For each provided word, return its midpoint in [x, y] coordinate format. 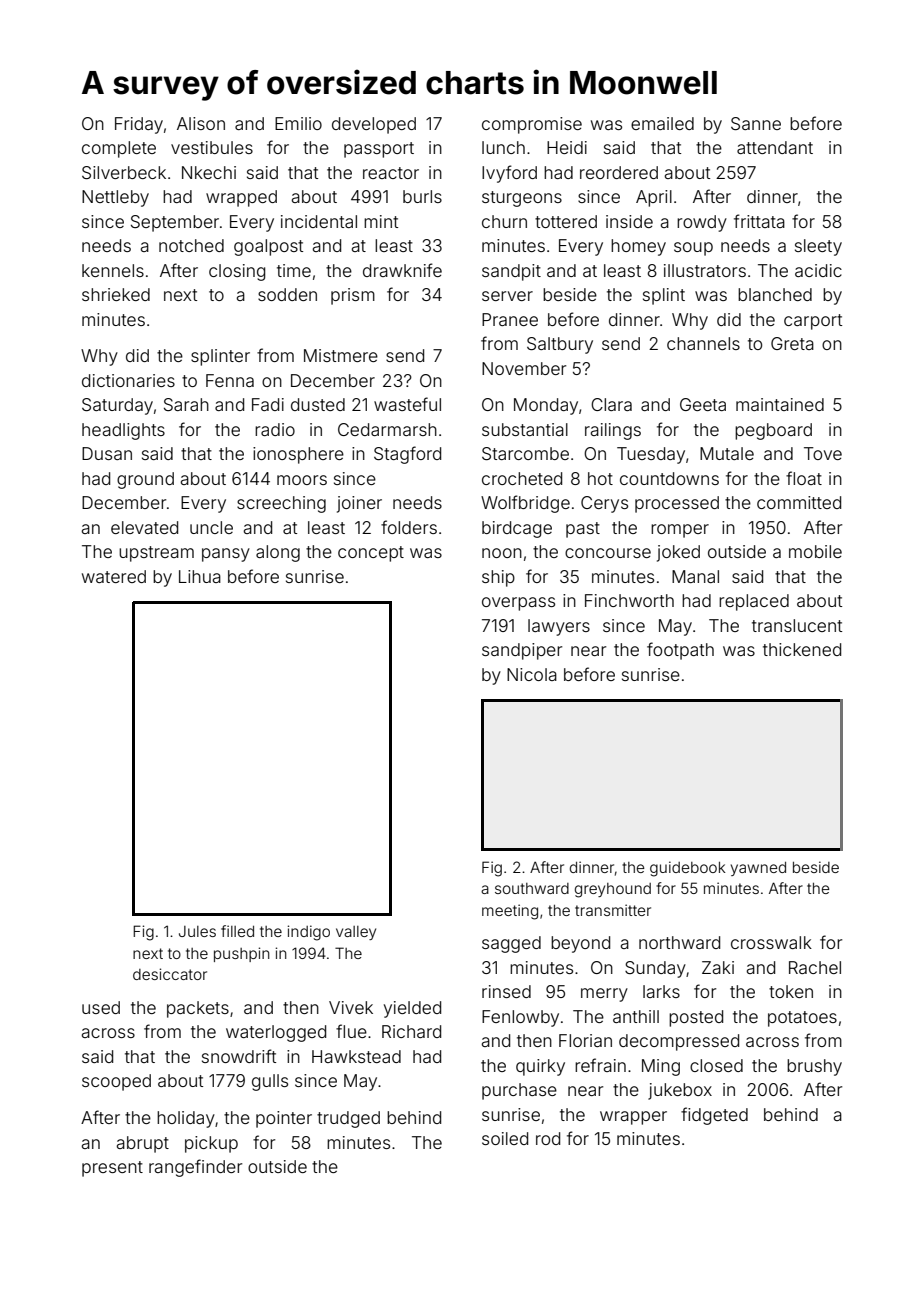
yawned [758, 869]
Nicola [532, 674]
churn [504, 221]
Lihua [200, 576]
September [175, 223]
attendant [775, 147]
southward [532, 888]
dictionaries [128, 380]
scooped [116, 1082]
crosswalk [771, 942]
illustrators [705, 270]
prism [353, 296]
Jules [197, 931]
